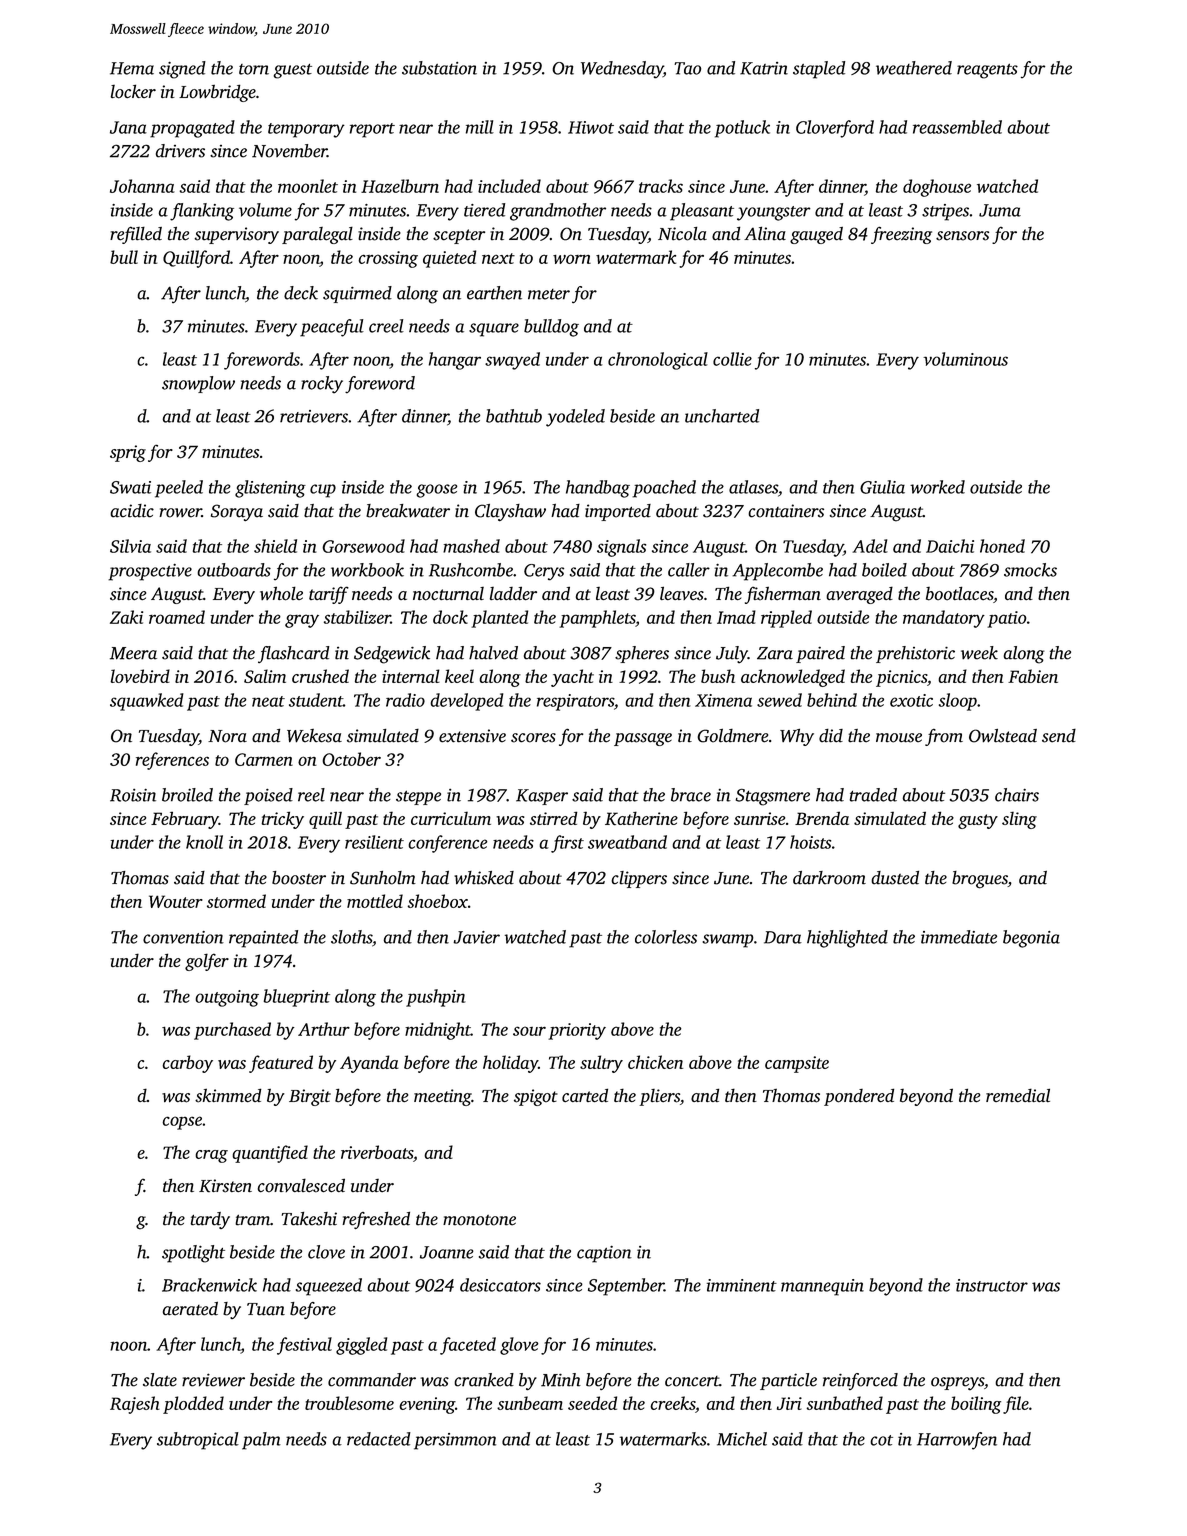 This screenshot has height=1536, width=1187. I want to click on refilled, so click(136, 235).
